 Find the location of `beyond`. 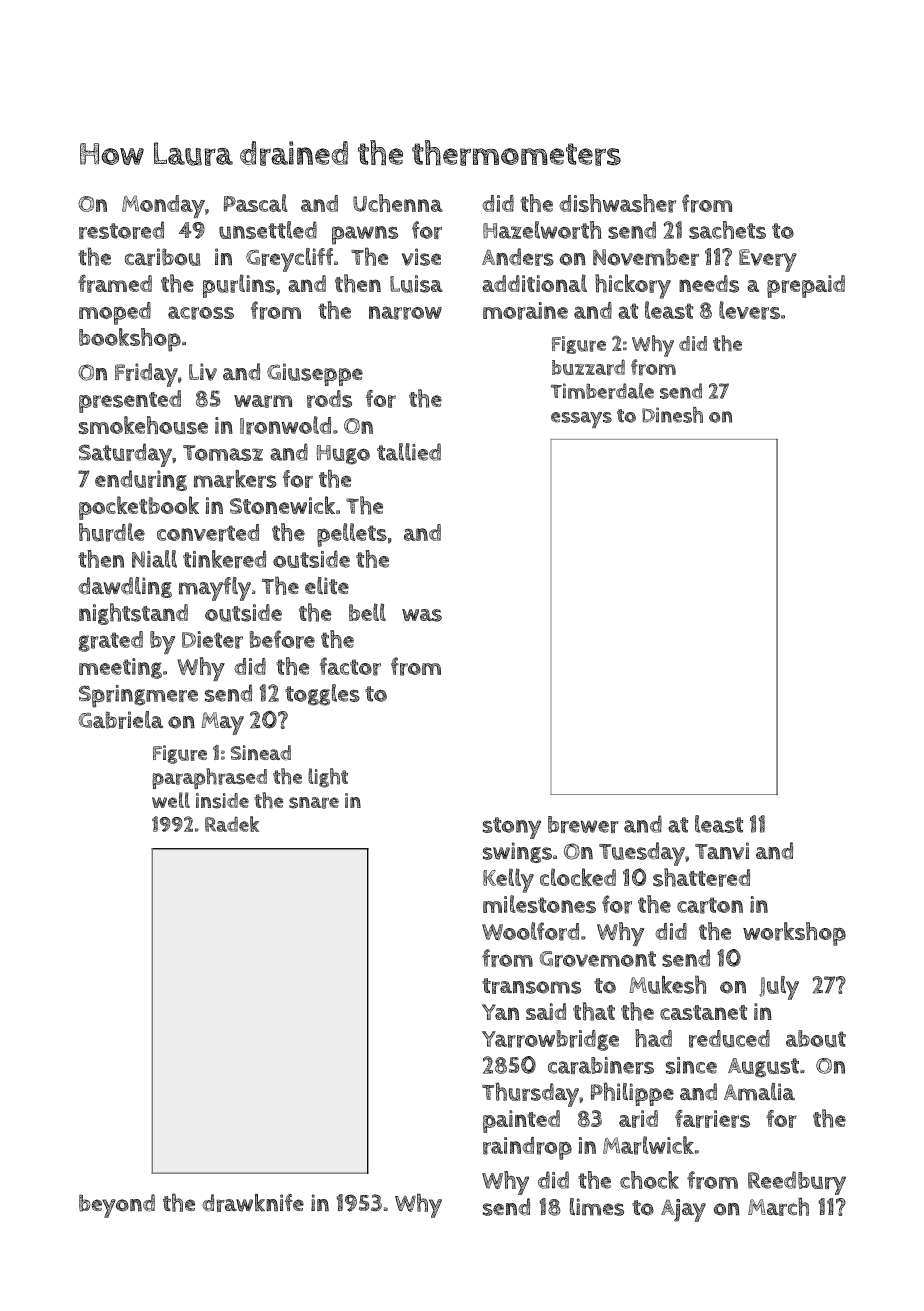

beyond is located at coordinates (117, 1206).
